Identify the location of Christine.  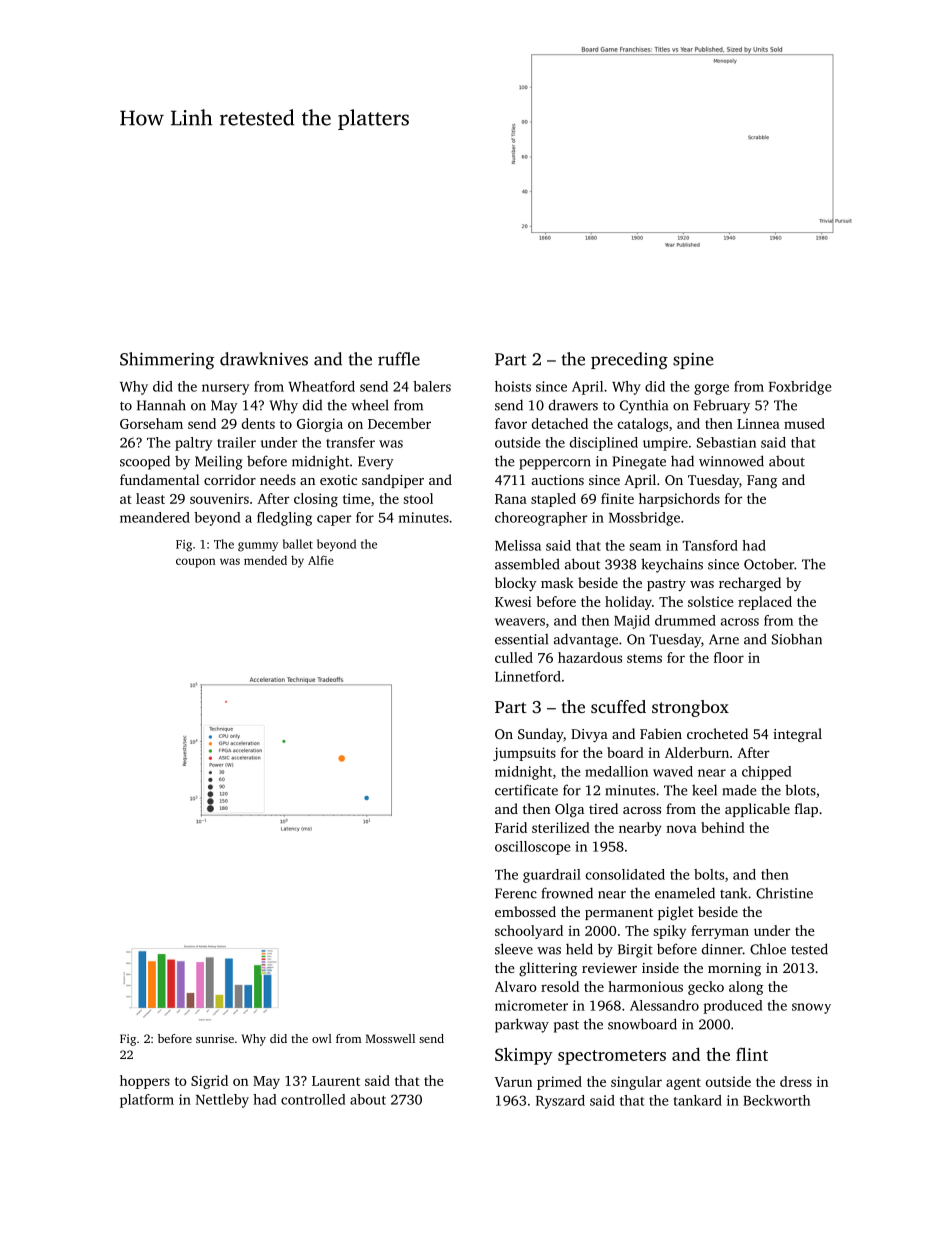
(784, 893).
